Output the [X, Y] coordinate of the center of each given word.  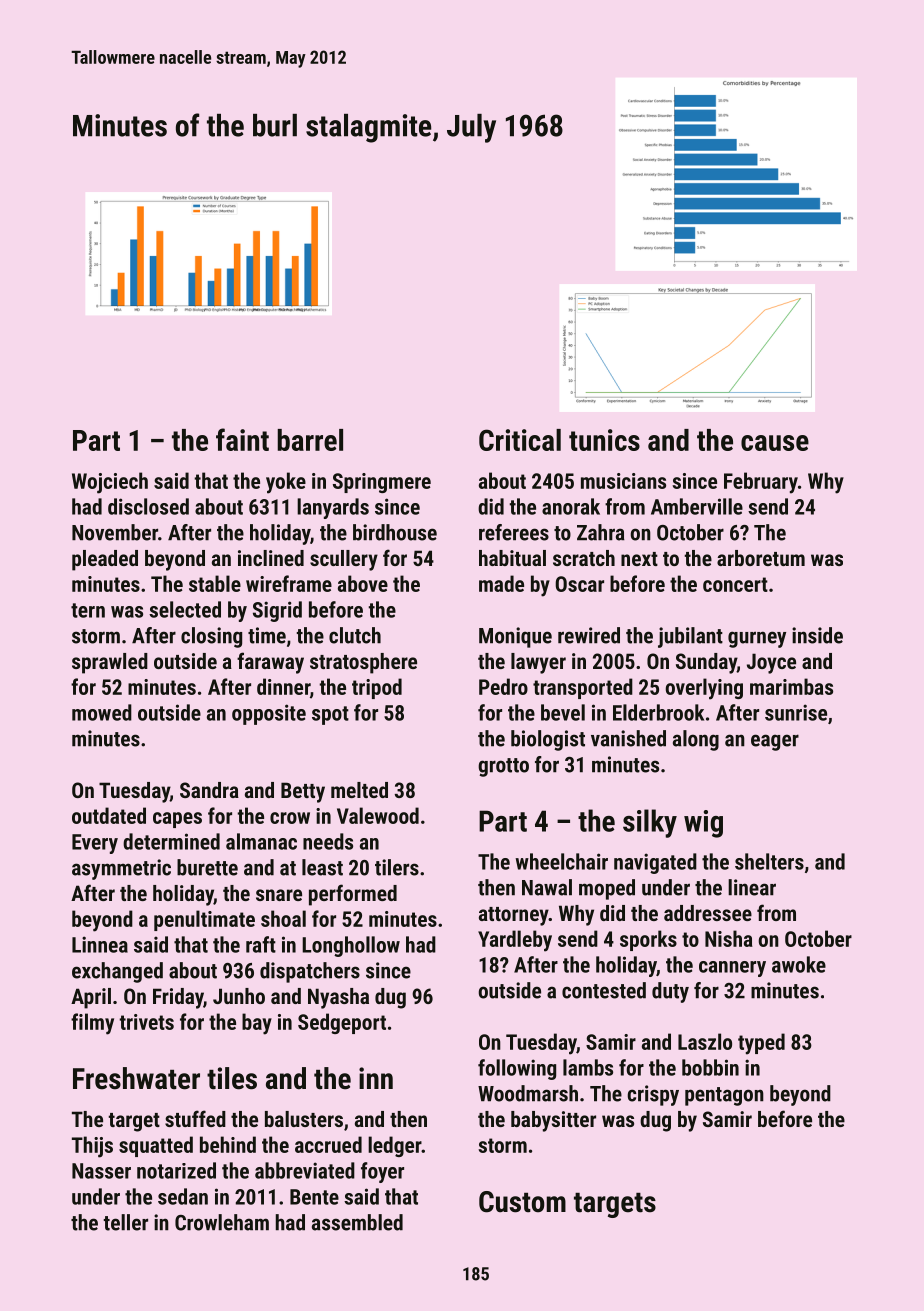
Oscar [579, 584]
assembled [357, 1222]
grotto [503, 767]
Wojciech [110, 483]
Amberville [697, 506]
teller [125, 1222]
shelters [769, 861]
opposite [269, 714]
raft [261, 944]
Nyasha [338, 998]
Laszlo [705, 1041]
